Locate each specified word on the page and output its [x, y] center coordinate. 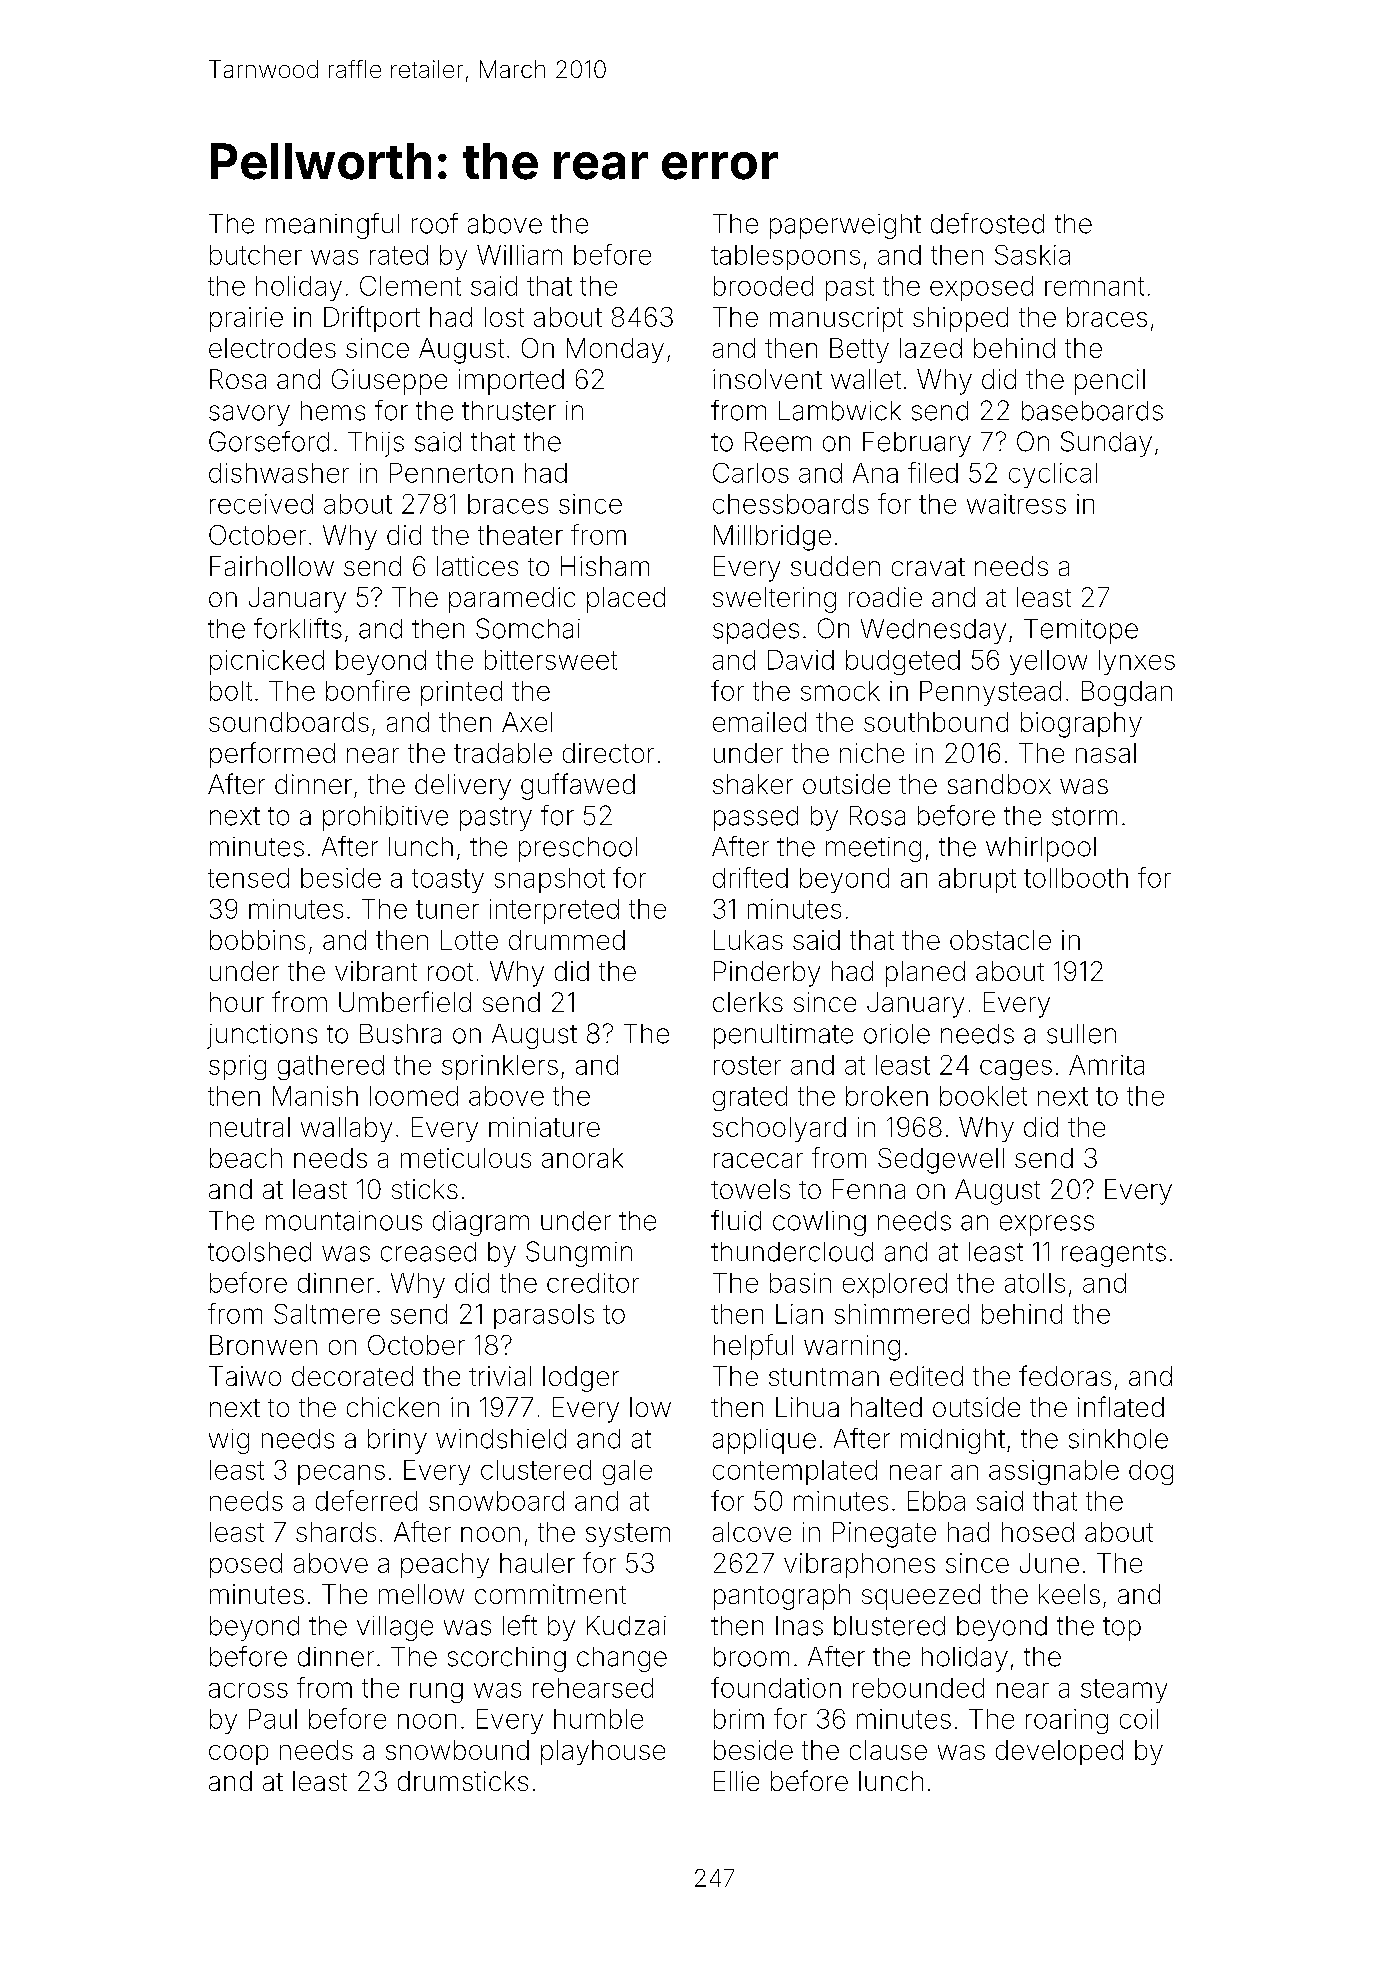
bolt [231, 691]
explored [895, 1285]
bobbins [257, 940]
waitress [1016, 504]
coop [238, 1755]
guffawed [578, 786]
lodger [581, 1379]
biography [1081, 725]
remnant [1094, 286]
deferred [366, 1500]
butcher [256, 255]
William [519, 255]
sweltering [774, 600]
